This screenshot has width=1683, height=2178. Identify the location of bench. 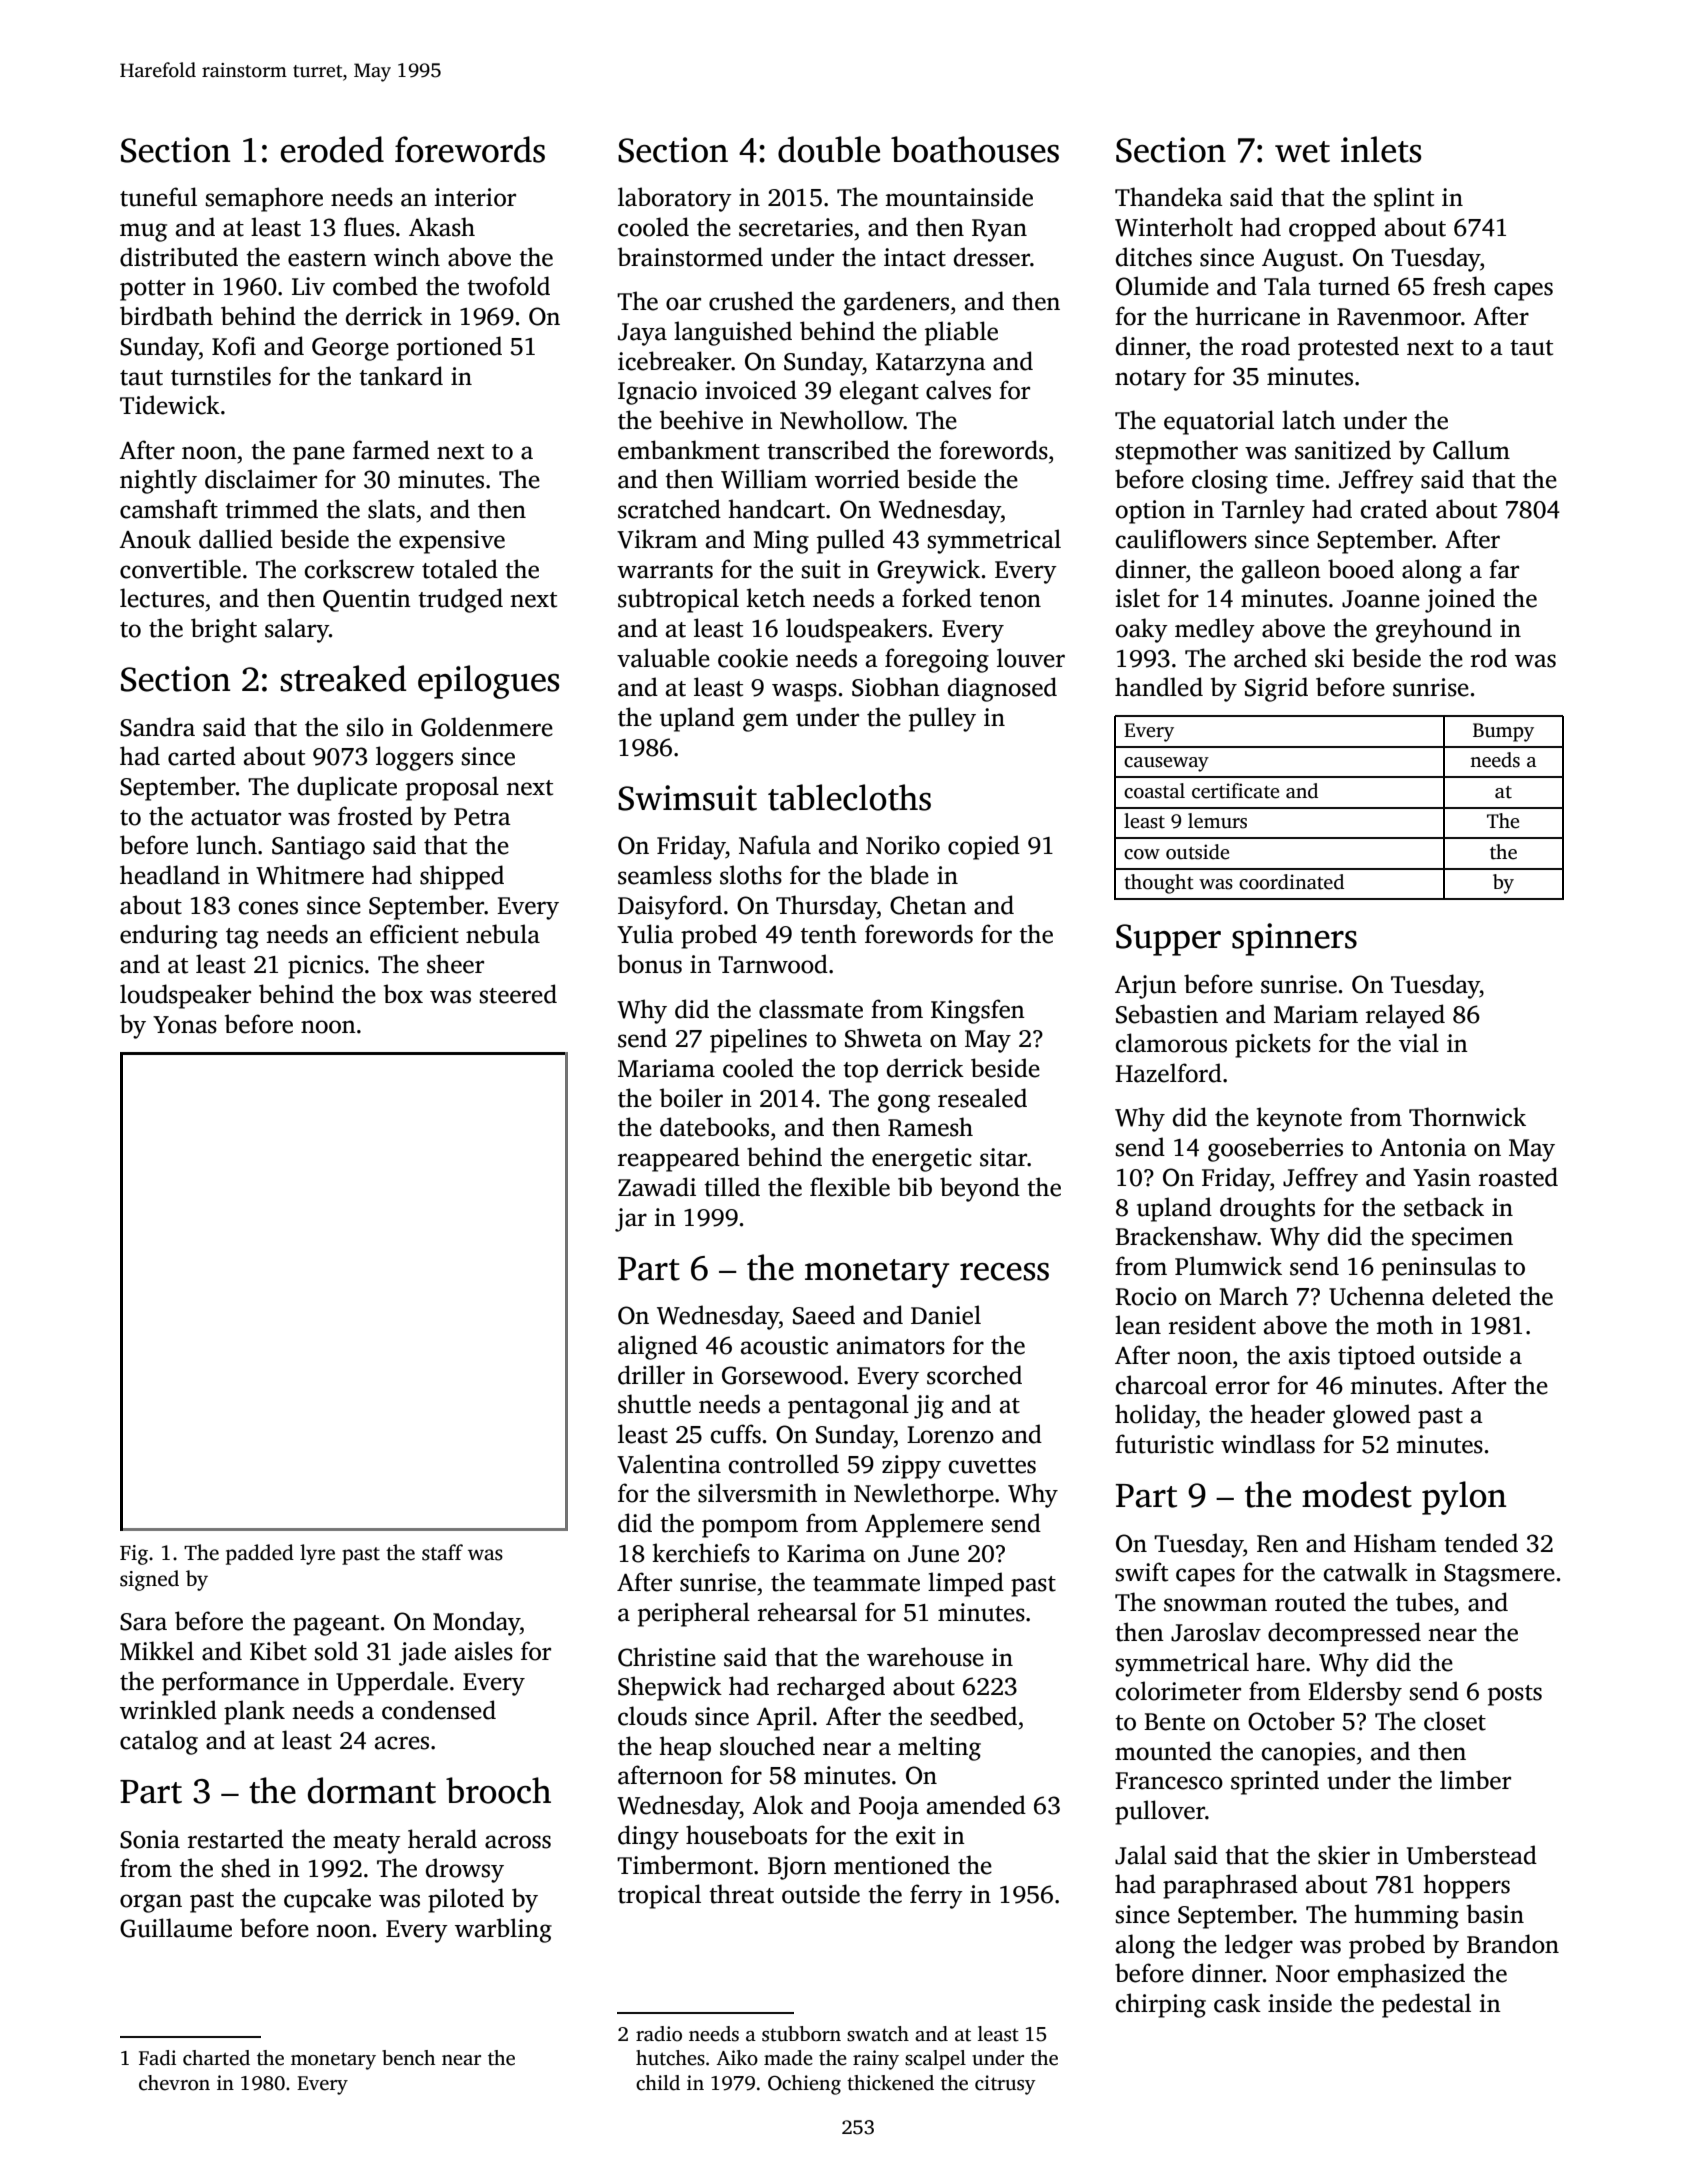
(408, 2058).
